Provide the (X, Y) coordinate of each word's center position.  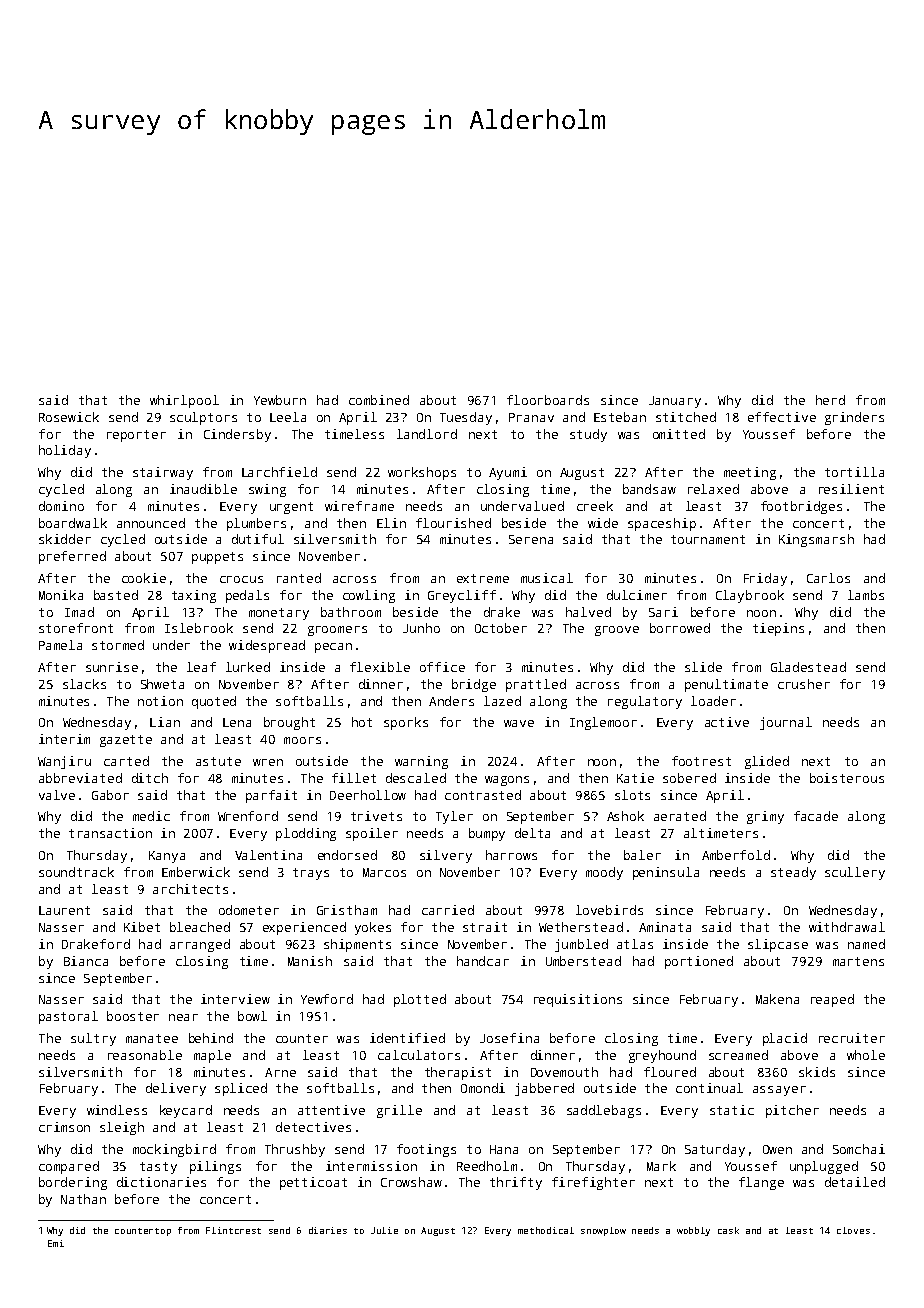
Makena (777, 999)
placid (785, 1039)
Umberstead (583, 961)
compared (69, 1167)
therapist (458, 1073)
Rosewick (69, 417)
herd (830, 400)
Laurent (64, 910)
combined (379, 400)
